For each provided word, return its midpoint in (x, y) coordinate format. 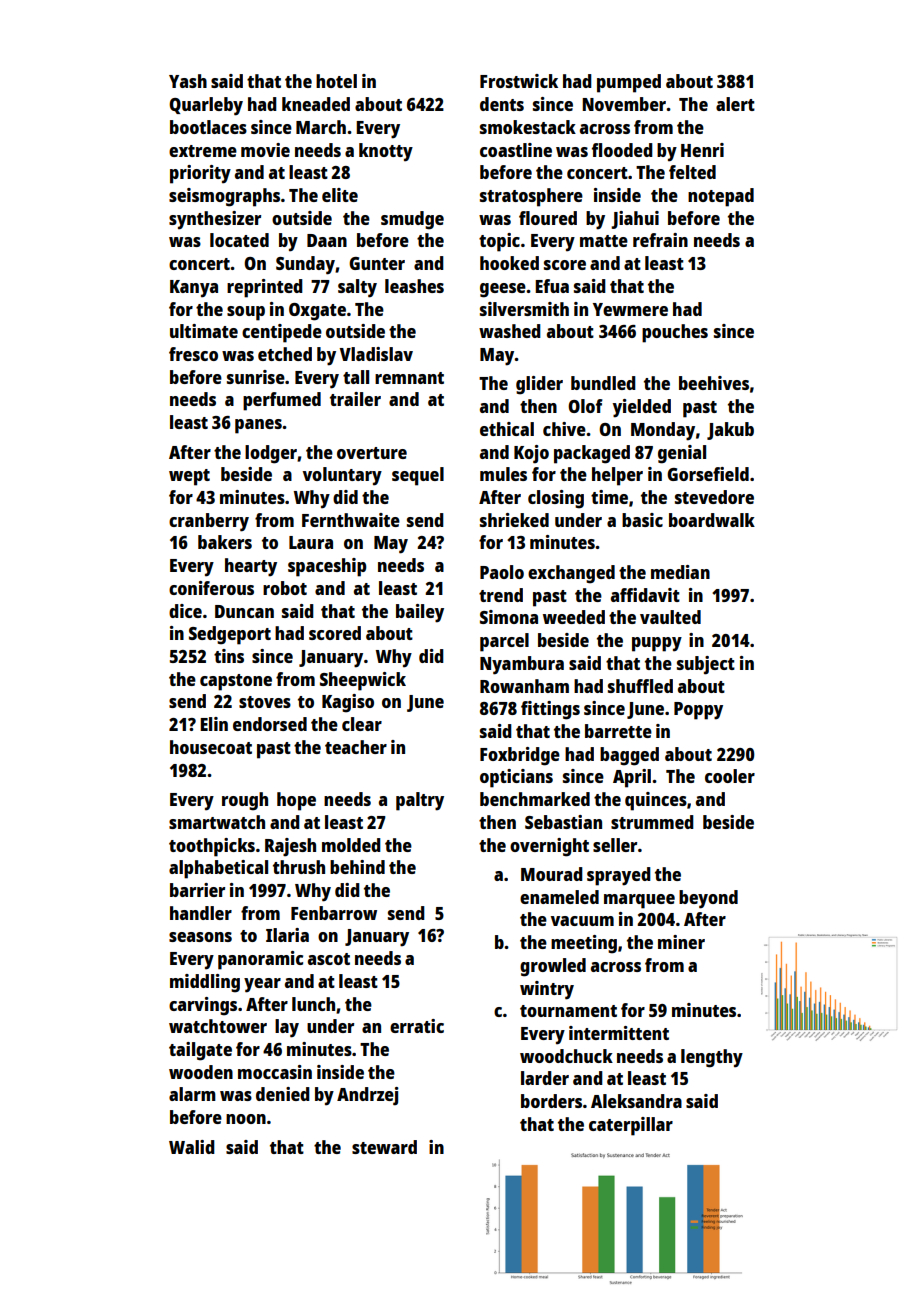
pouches (675, 333)
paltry (420, 801)
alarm (192, 1094)
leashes (414, 286)
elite (340, 195)
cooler (730, 776)
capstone (236, 682)
